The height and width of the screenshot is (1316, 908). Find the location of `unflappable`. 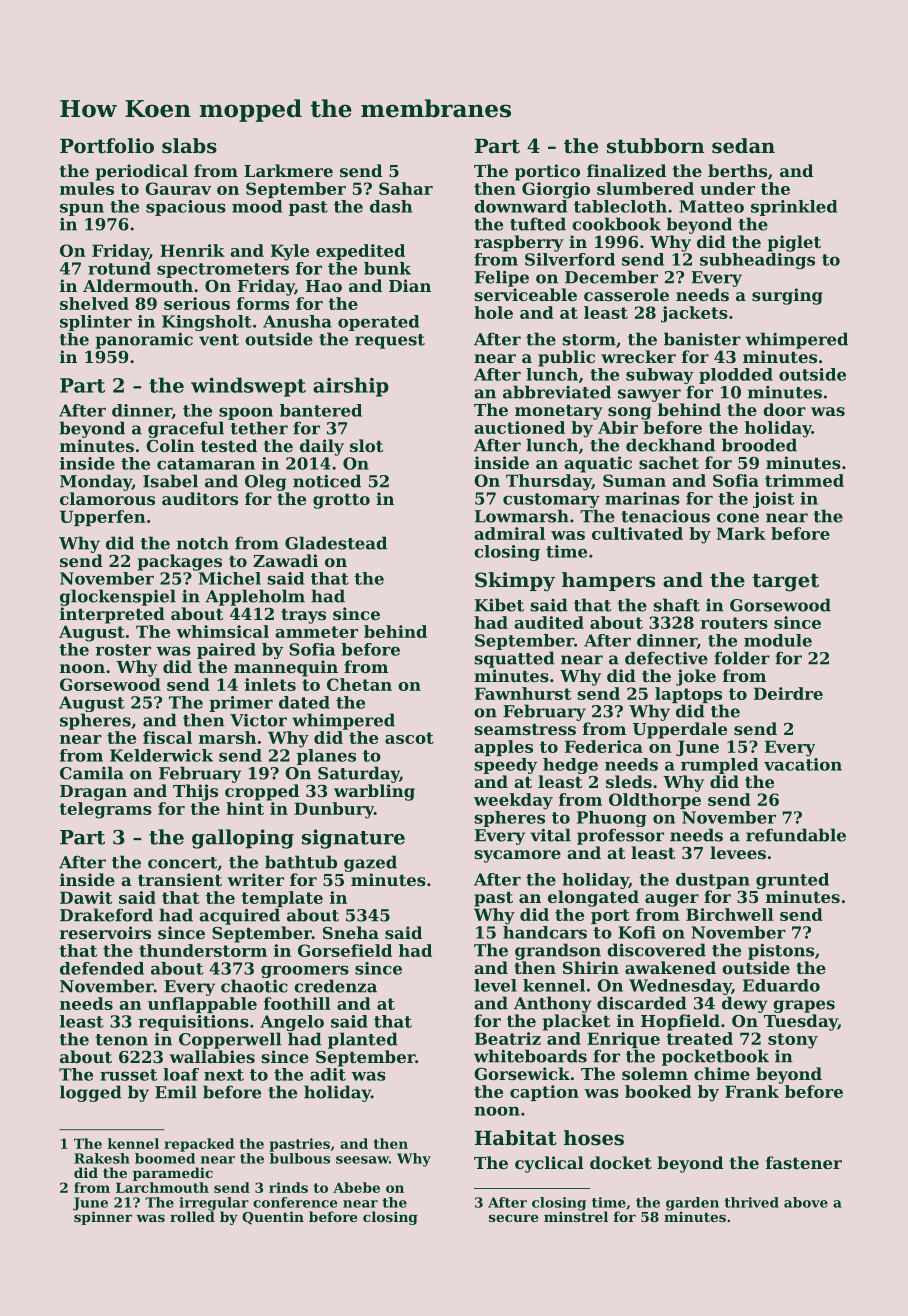

unflappable is located at coordinates (202, 1005).
